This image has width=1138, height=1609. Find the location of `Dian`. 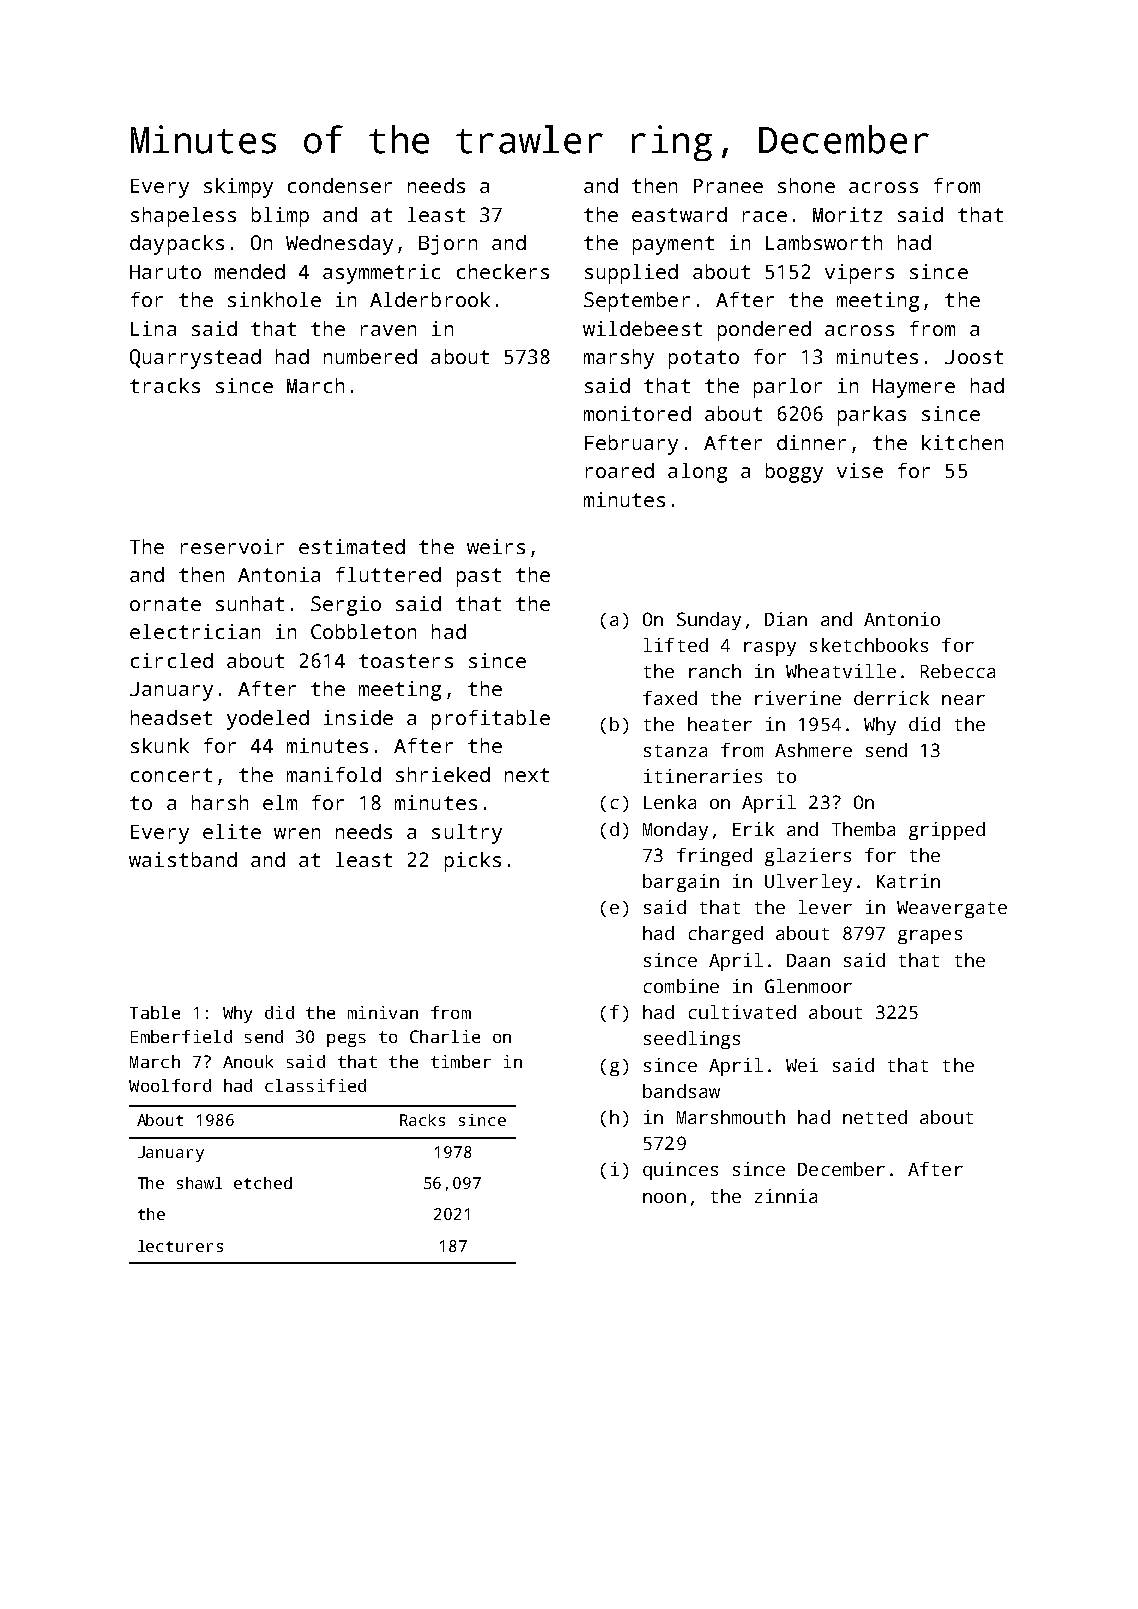

Dian is located at coordinates (786, 619).
